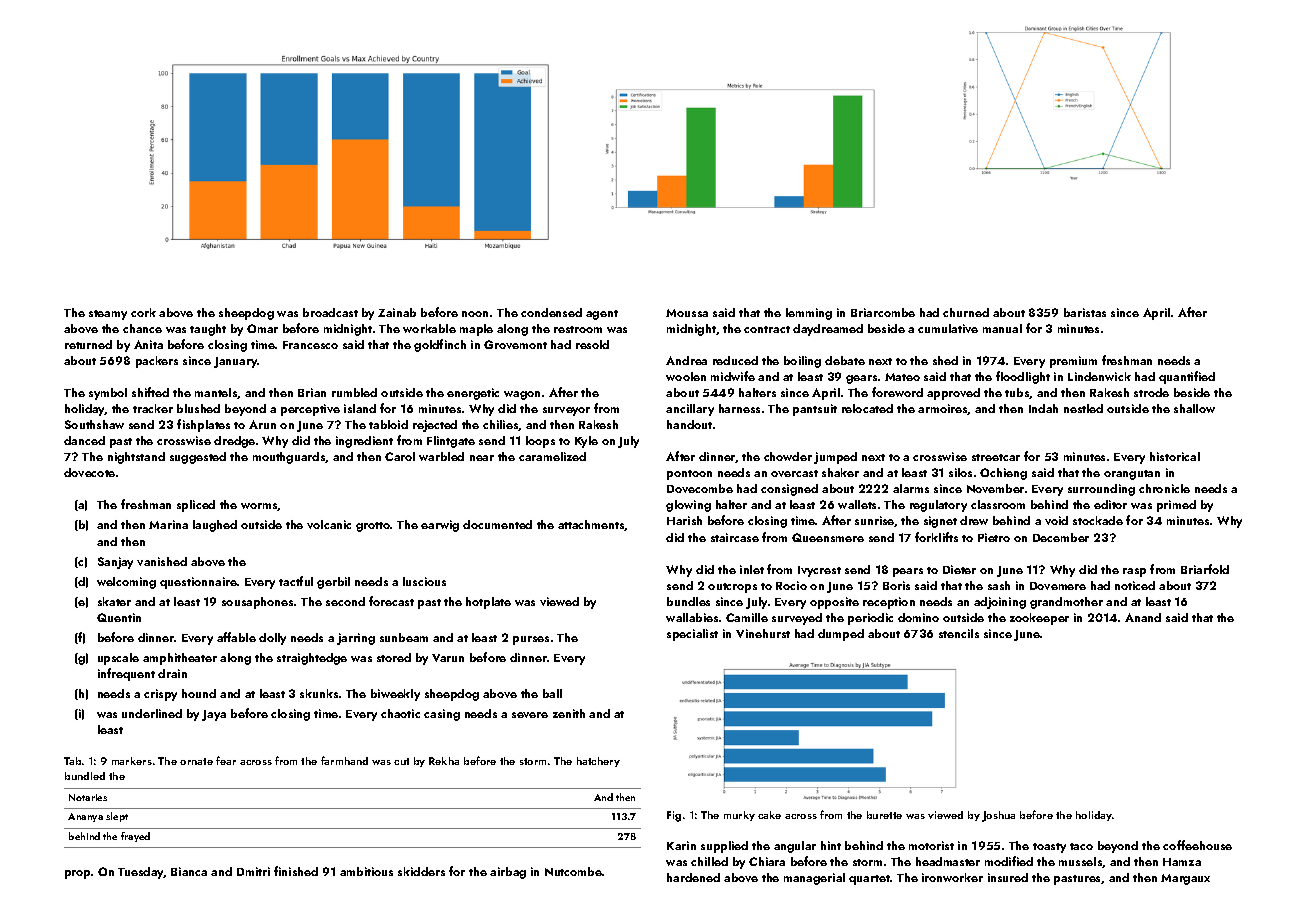  I want to click on purses, so click(531, 640).
